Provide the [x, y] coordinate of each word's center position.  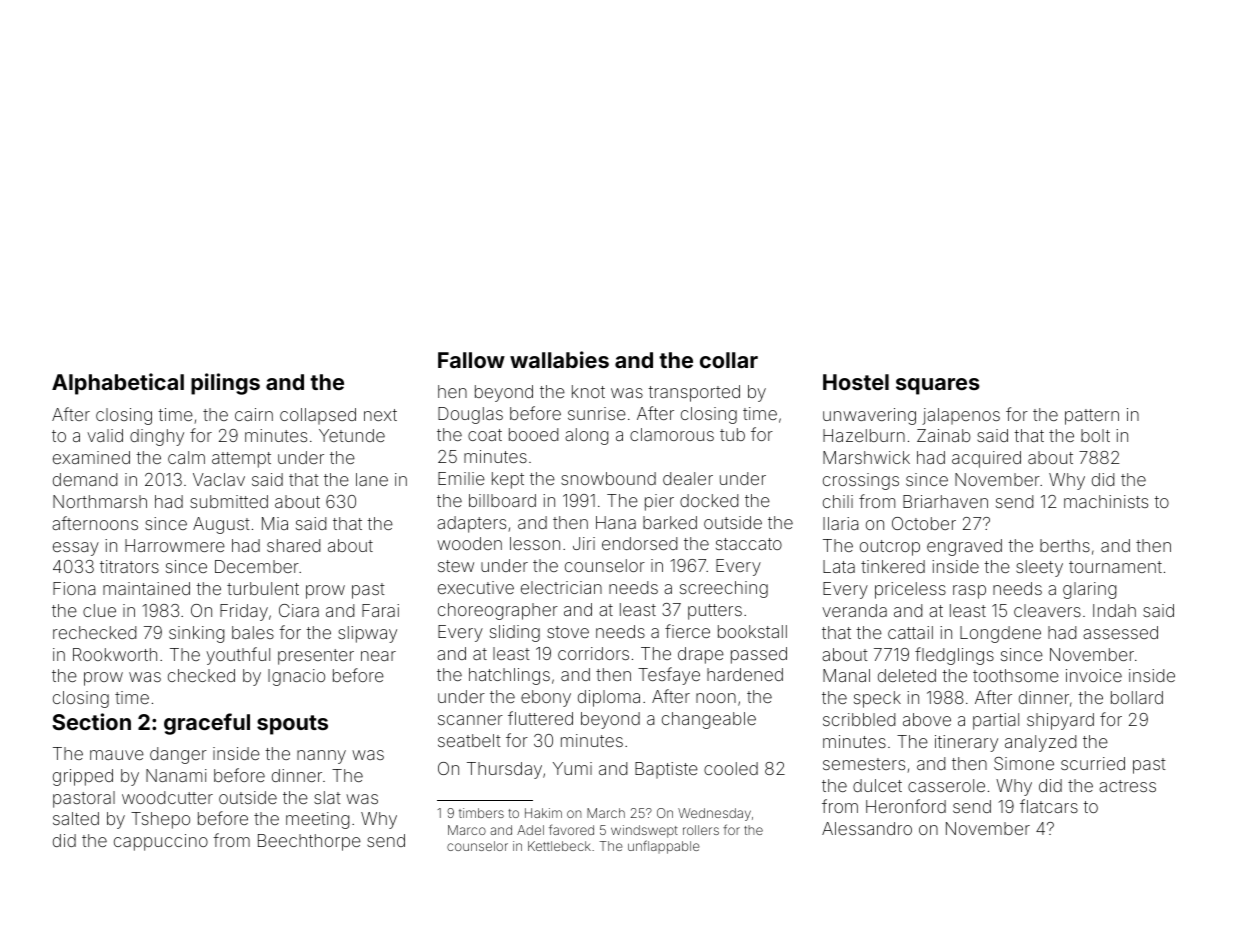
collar [729, 360]
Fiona [74, 588]
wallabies [559, 359]
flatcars [1049, 806]
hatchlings [509, 676]
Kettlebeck [559, 846]
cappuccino [161, 842]
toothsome [1016, 675]
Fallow [471, 360]
